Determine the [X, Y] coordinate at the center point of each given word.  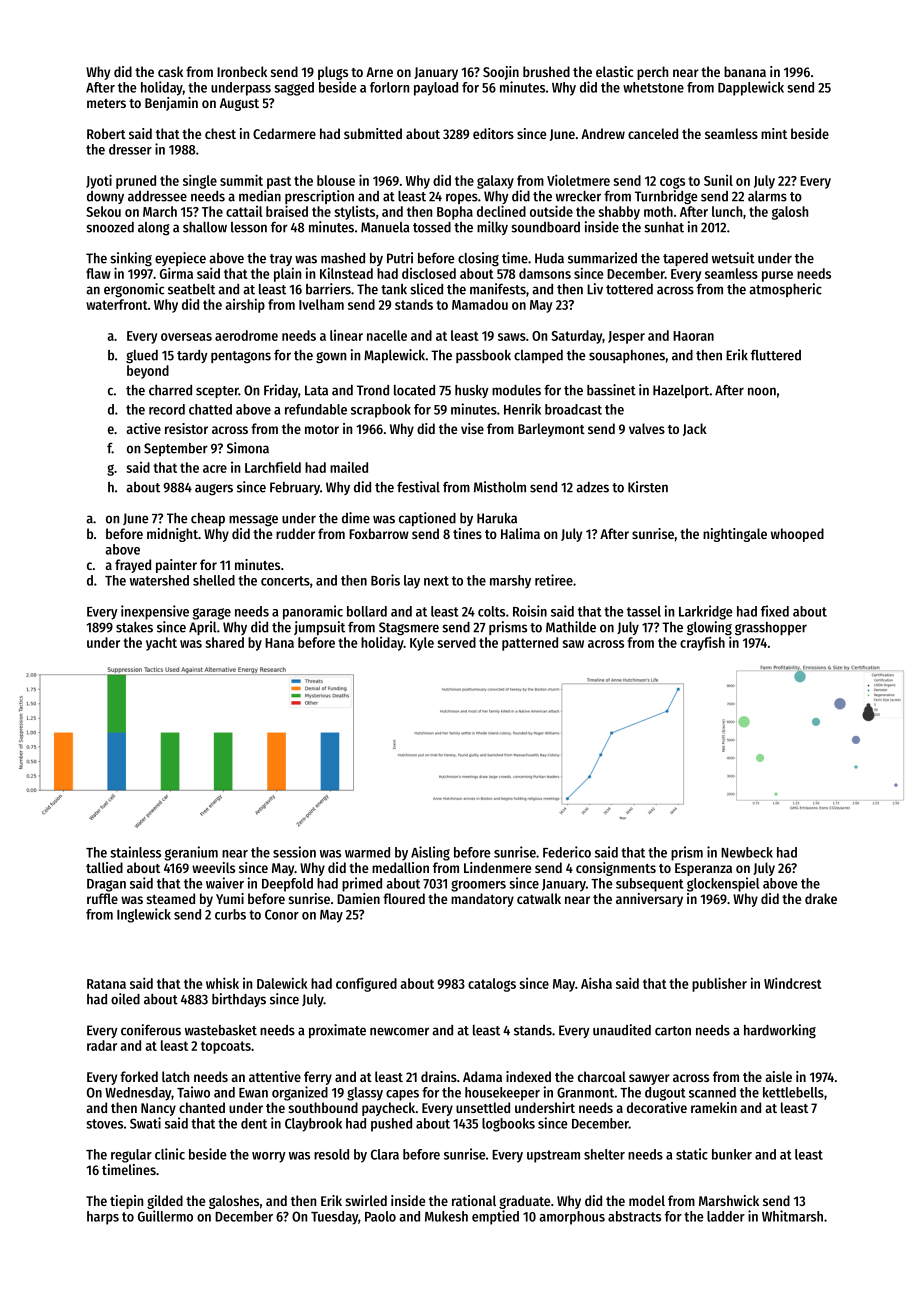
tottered [629, 289]
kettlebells [793, 1092]
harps [103, 1218]
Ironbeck [242, 71]
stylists [355, 213]
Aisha [596, 983]
